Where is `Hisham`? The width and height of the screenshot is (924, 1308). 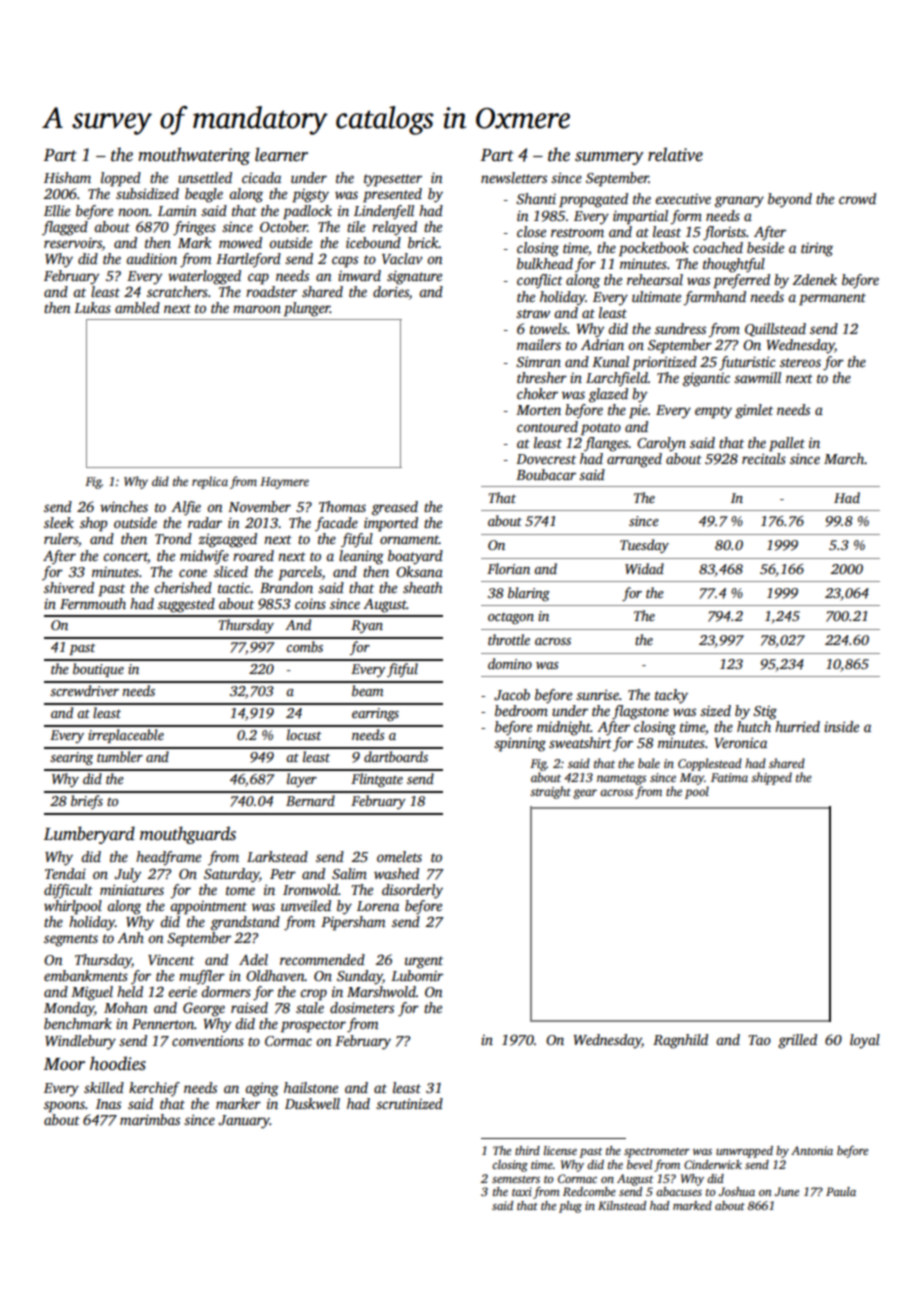
Hisham is located at coordinates (67, 177).
